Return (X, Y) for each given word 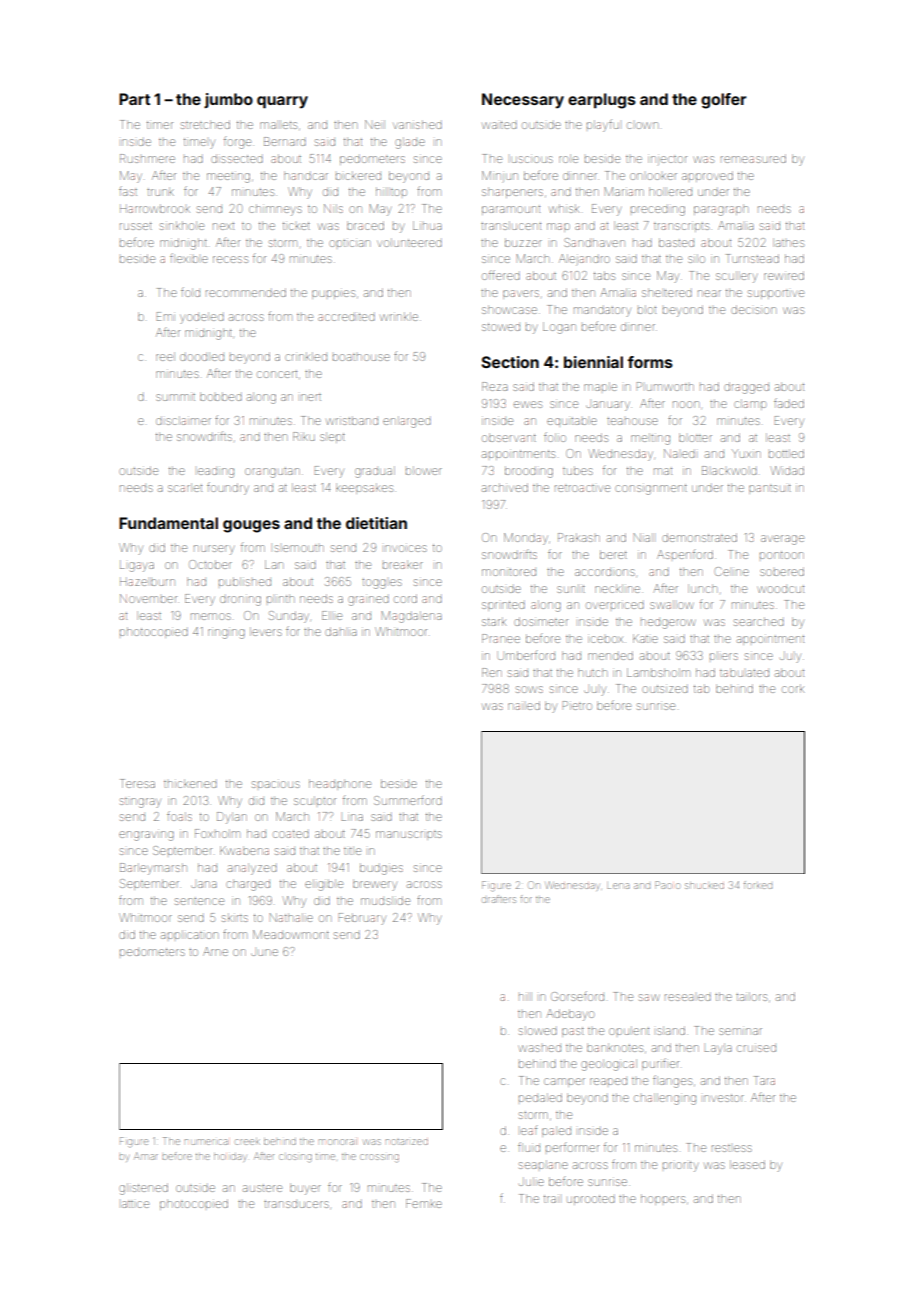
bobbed (221, 396)
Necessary (523, 101)
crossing (379, 1158)
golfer (723, 101)
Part (134, 99)
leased (747, 1164)
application (189, 934)
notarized (407, 1142)
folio (555, 437)
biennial (593, 362)
